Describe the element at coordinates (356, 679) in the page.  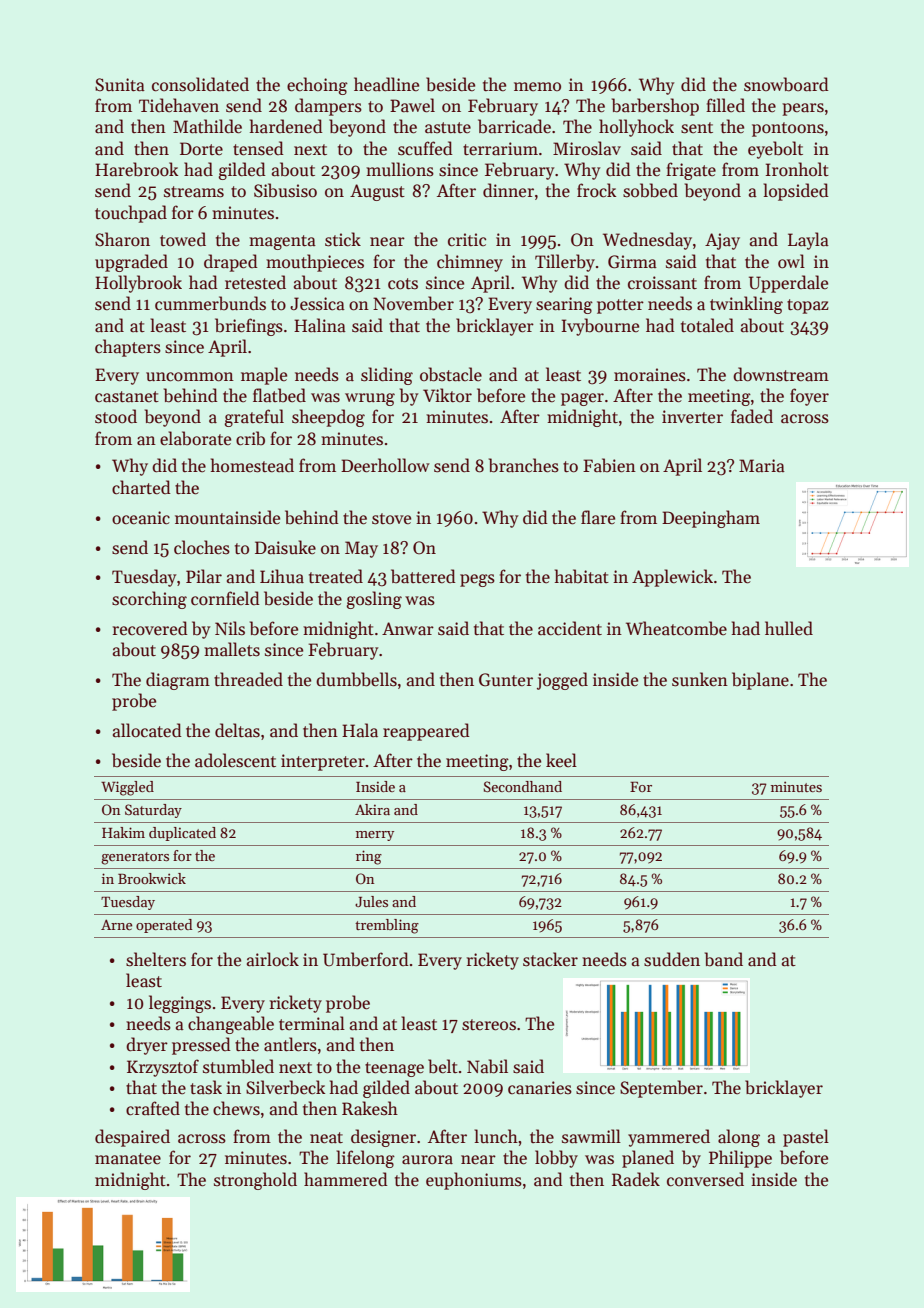
I see `dumbbells` at that location.
